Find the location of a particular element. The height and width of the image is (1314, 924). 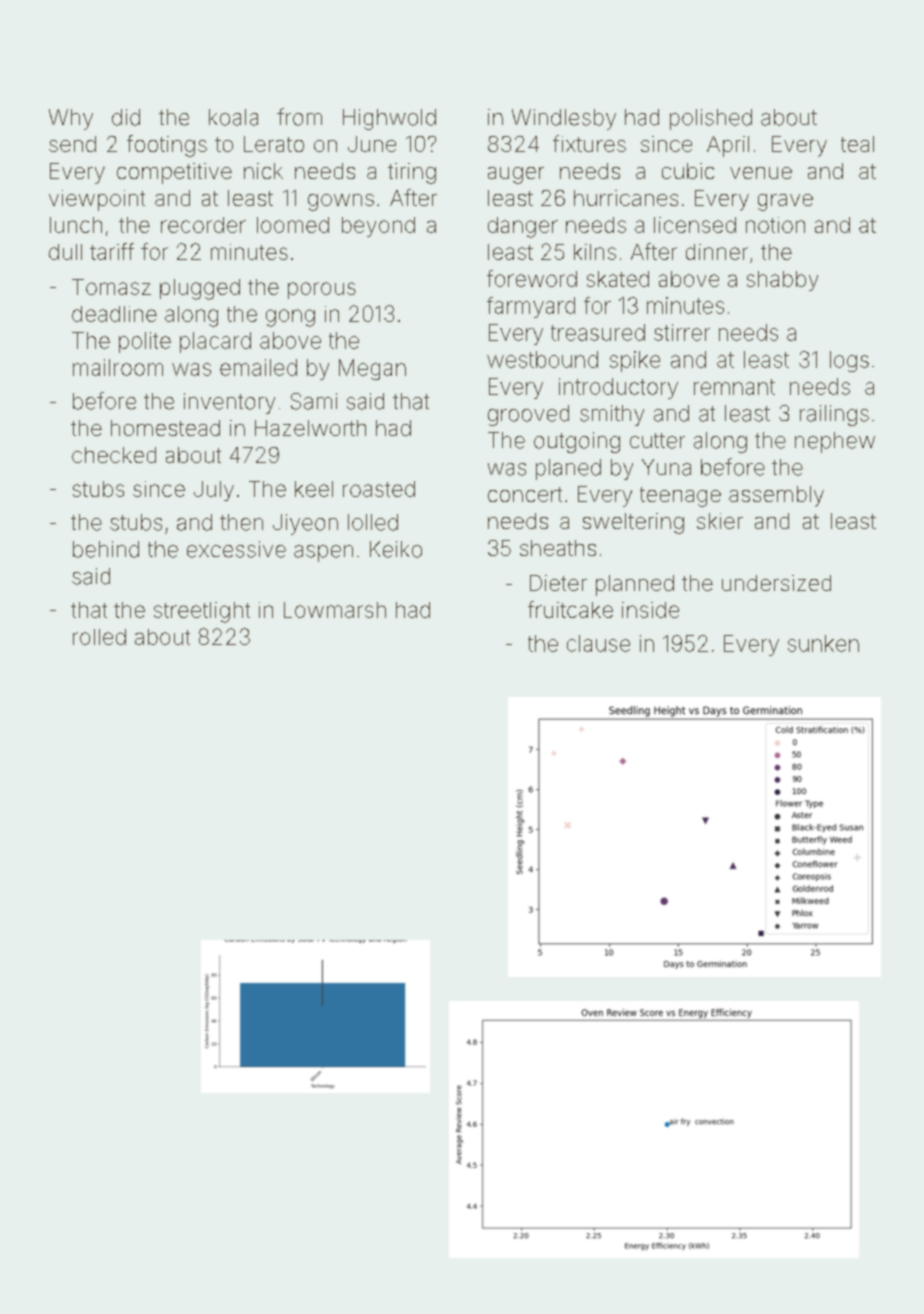

auger is located at coordinates (516, 175).
